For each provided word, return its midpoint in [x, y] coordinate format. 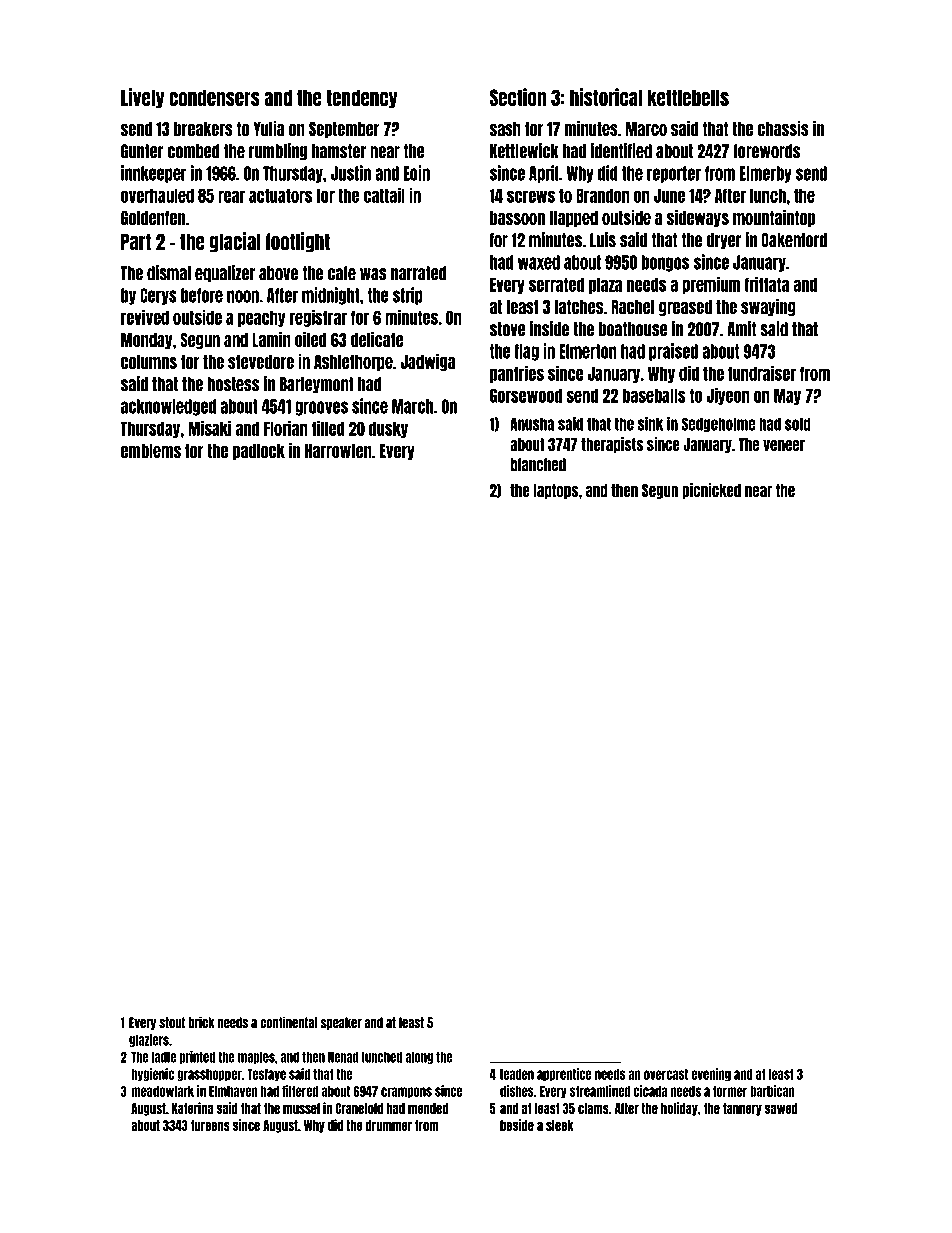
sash [505, 129]
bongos [665, 263]
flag [527, 352]
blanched [538, 465]
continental [288, 1022]
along [419, 1057]
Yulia [268, 128]
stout [172, 1023]
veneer [784, 445]
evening [711, 1075]
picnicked [711, 491]
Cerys [158, 296]
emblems [151, 451]
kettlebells [688, 97]
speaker [341, 1023]
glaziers [149, 1040]
